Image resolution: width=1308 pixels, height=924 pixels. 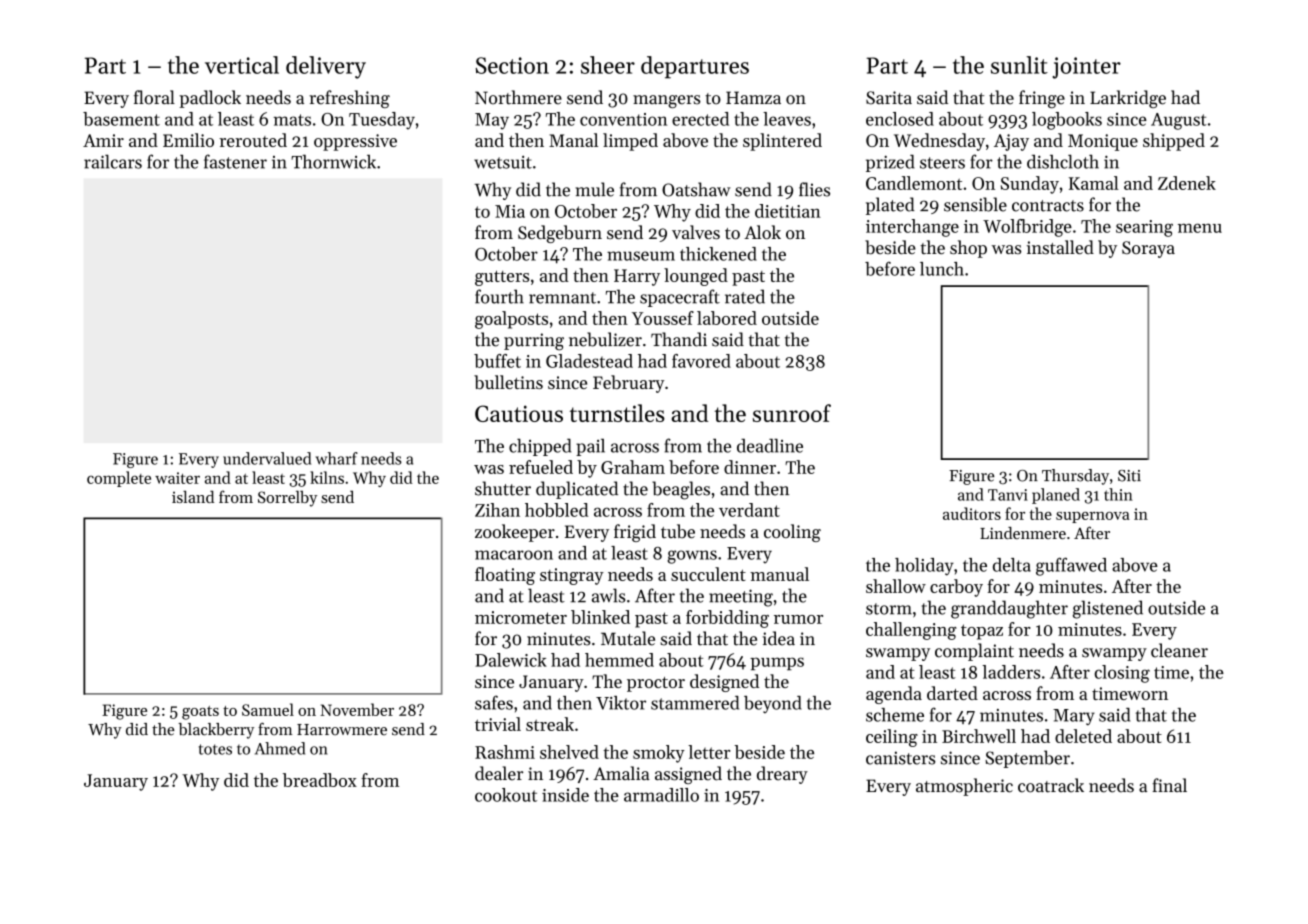 I want to click on railcars, so click(x=113, y=161).
